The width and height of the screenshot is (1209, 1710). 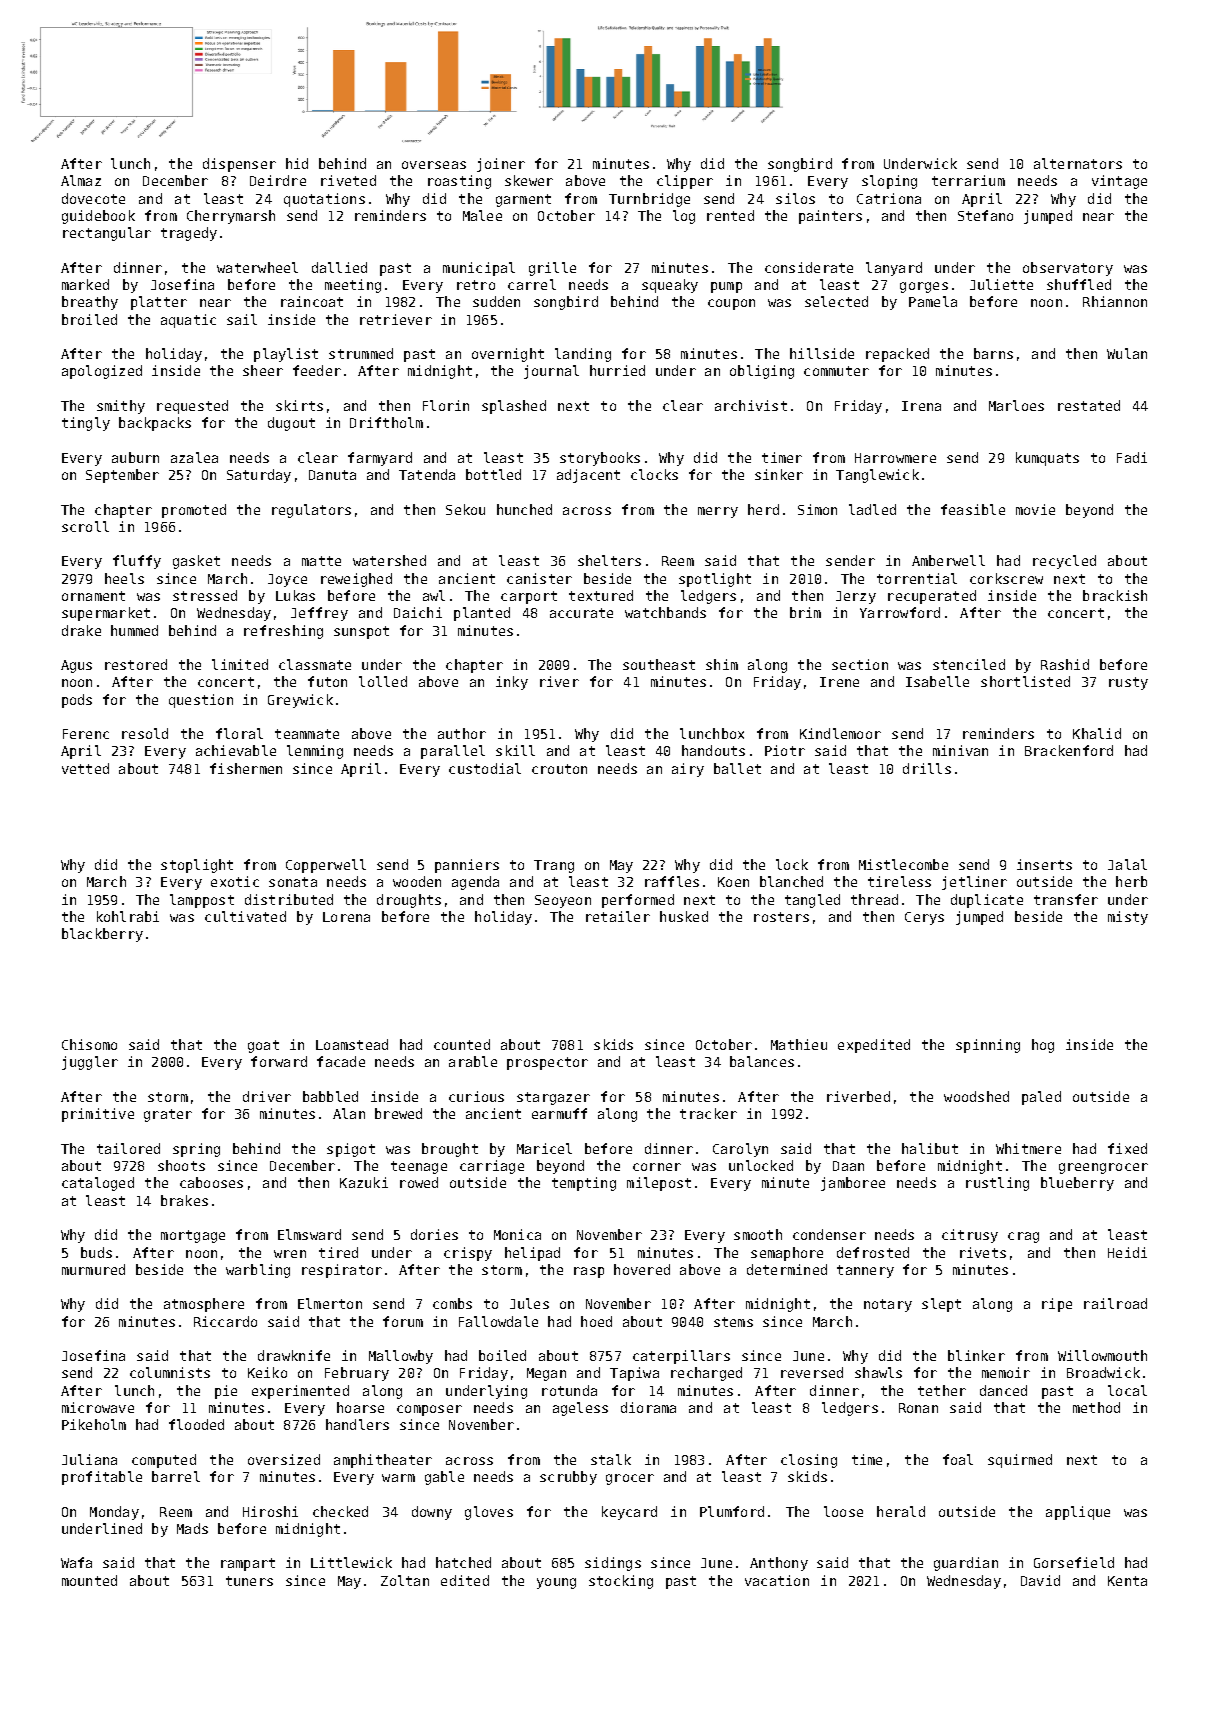 What do you see at coordinates (188, 321) in the screenshot?
I see `aquatic` at bounding box center [188, 321].
